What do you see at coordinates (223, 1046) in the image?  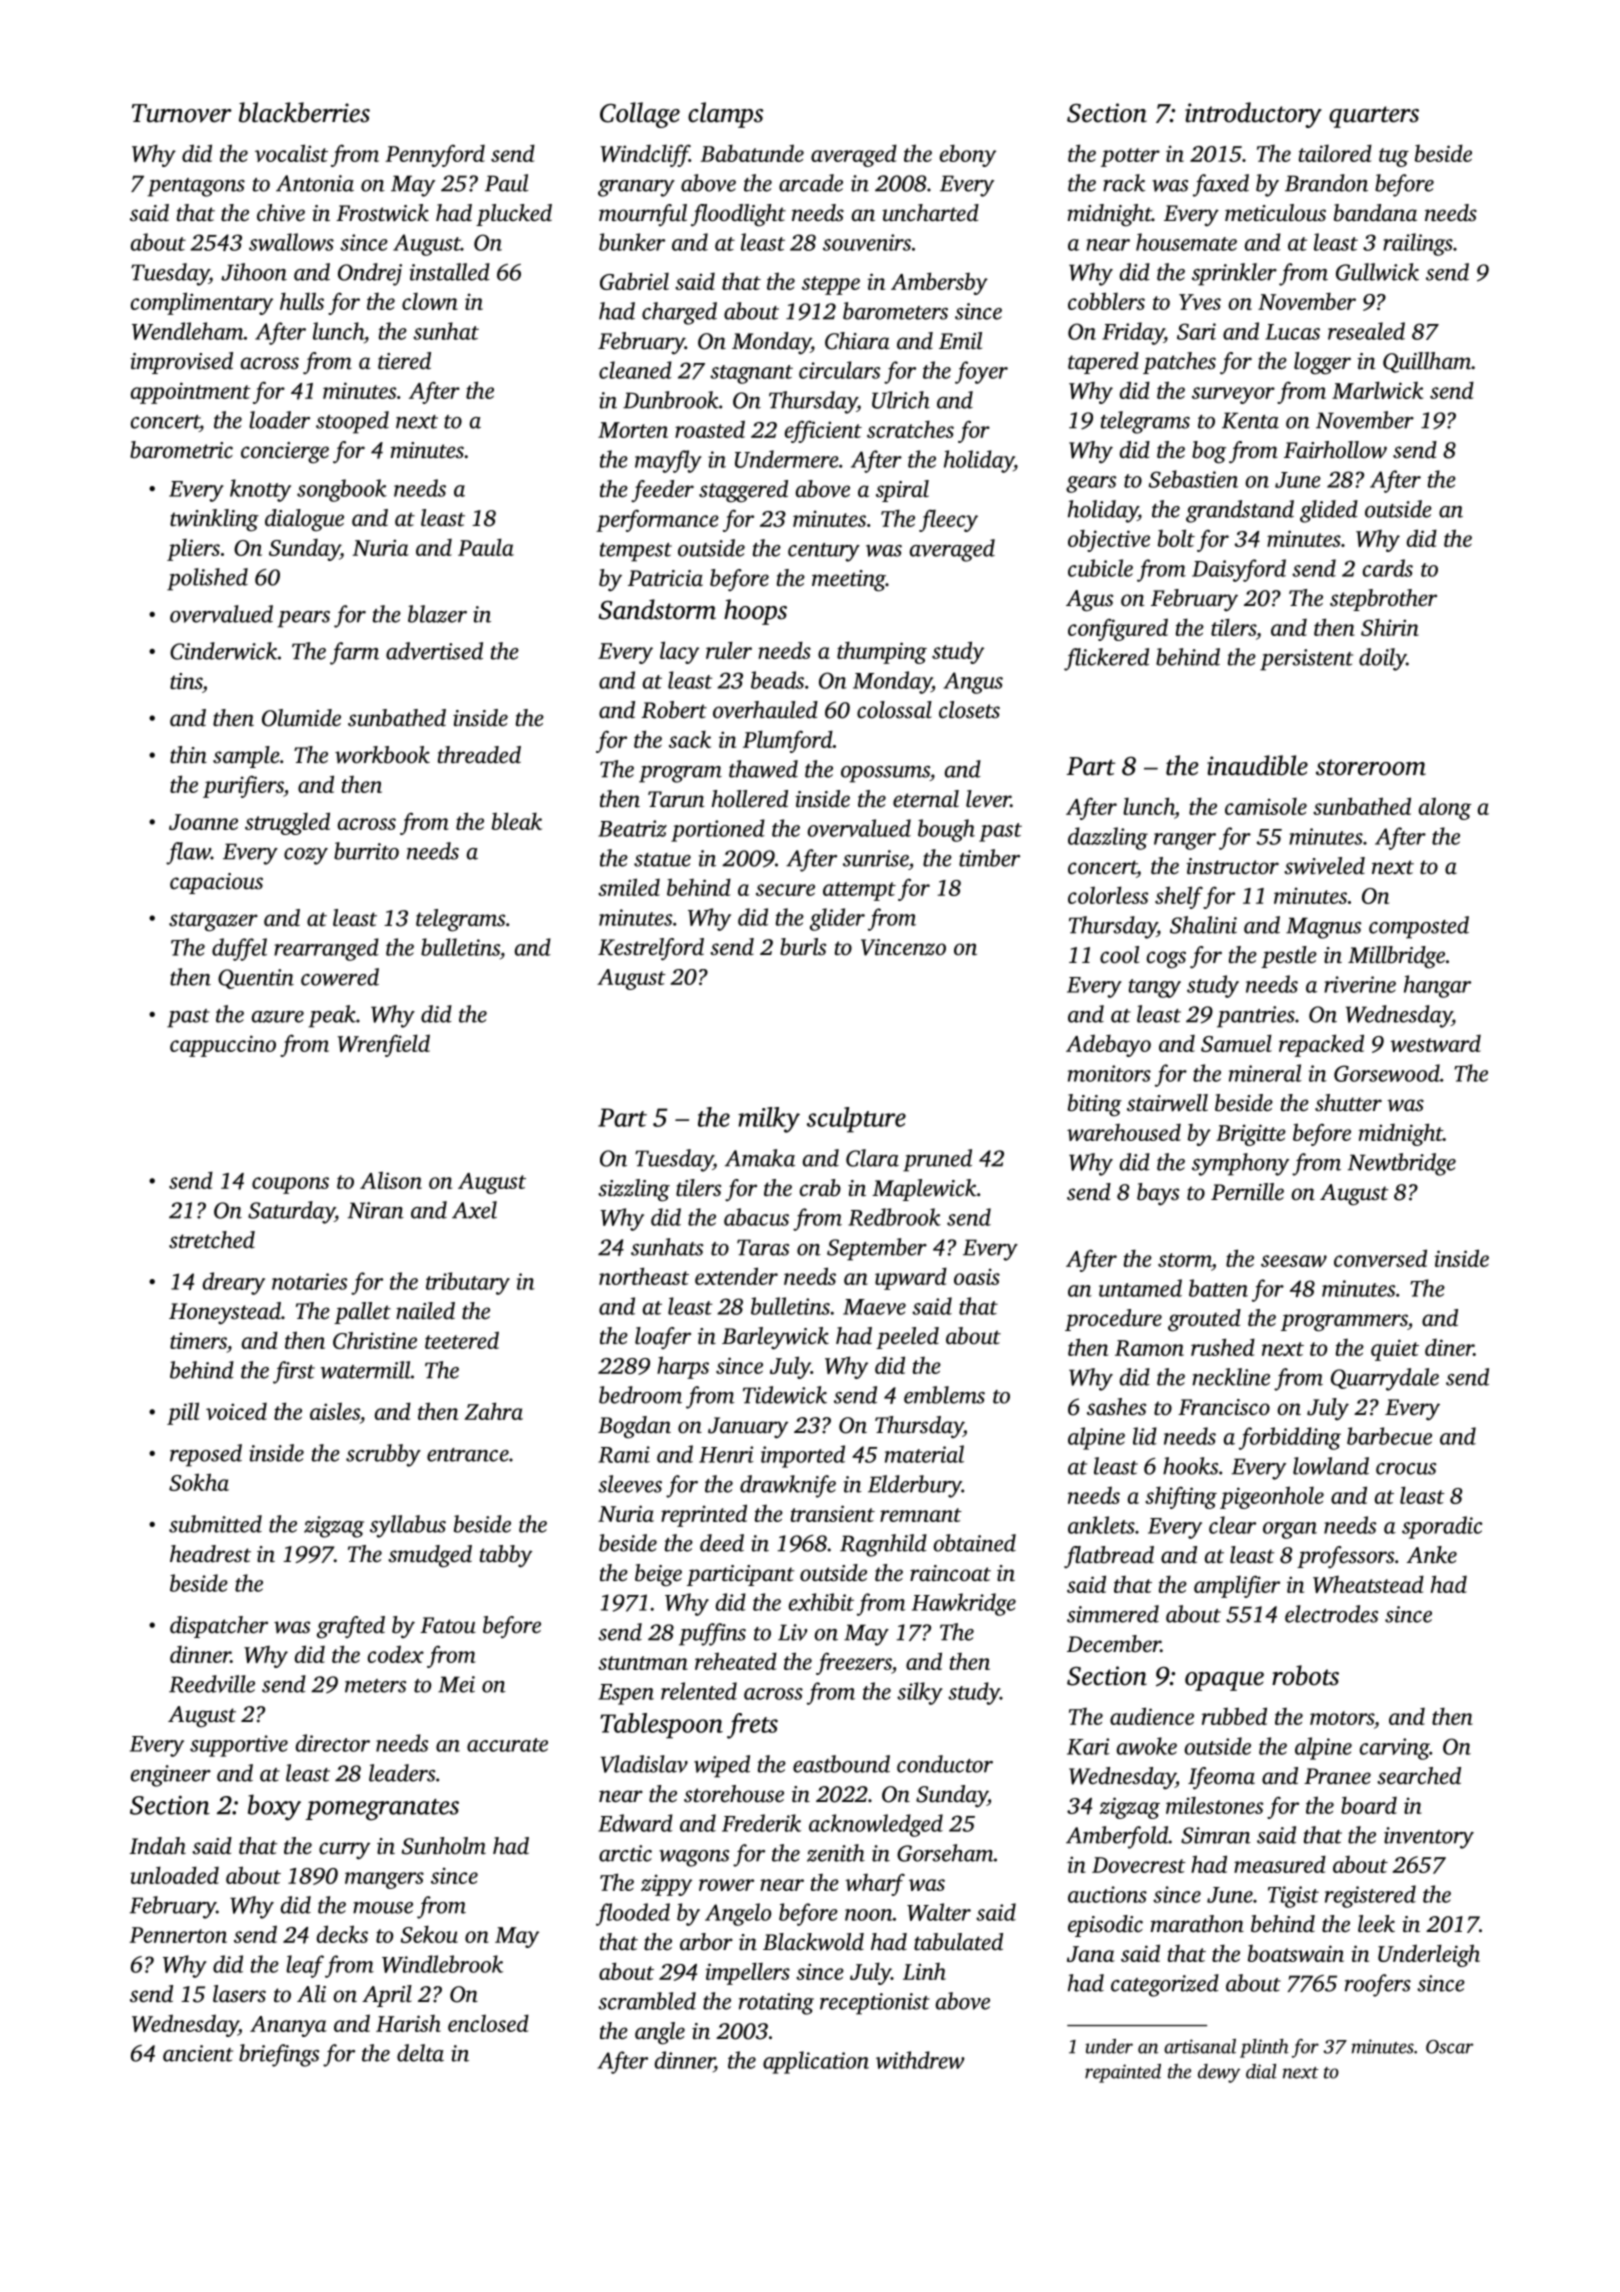 I see `cappuccino` at bounding box center [223, 1046].
